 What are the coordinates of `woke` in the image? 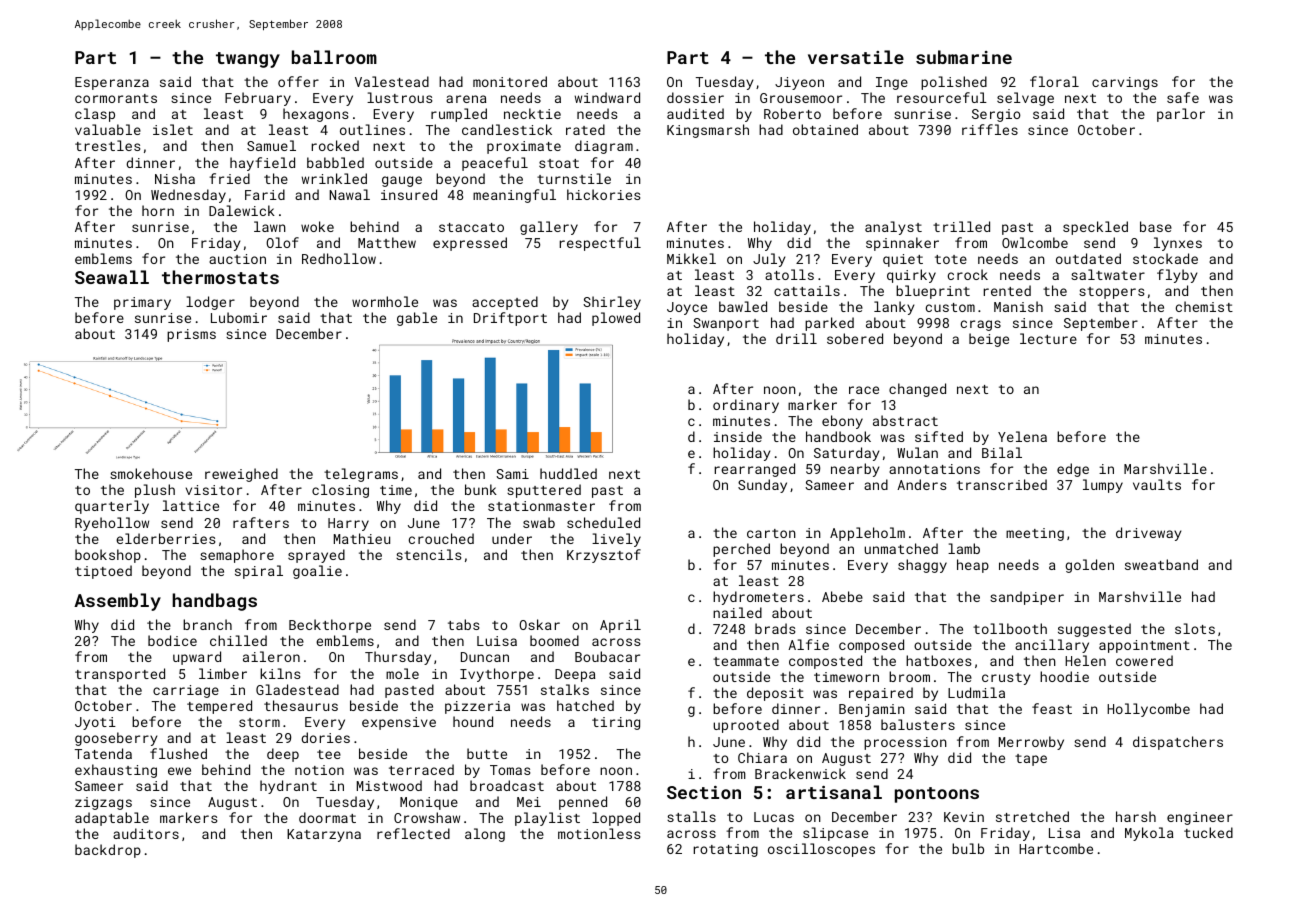 It's located at (317, 226).
